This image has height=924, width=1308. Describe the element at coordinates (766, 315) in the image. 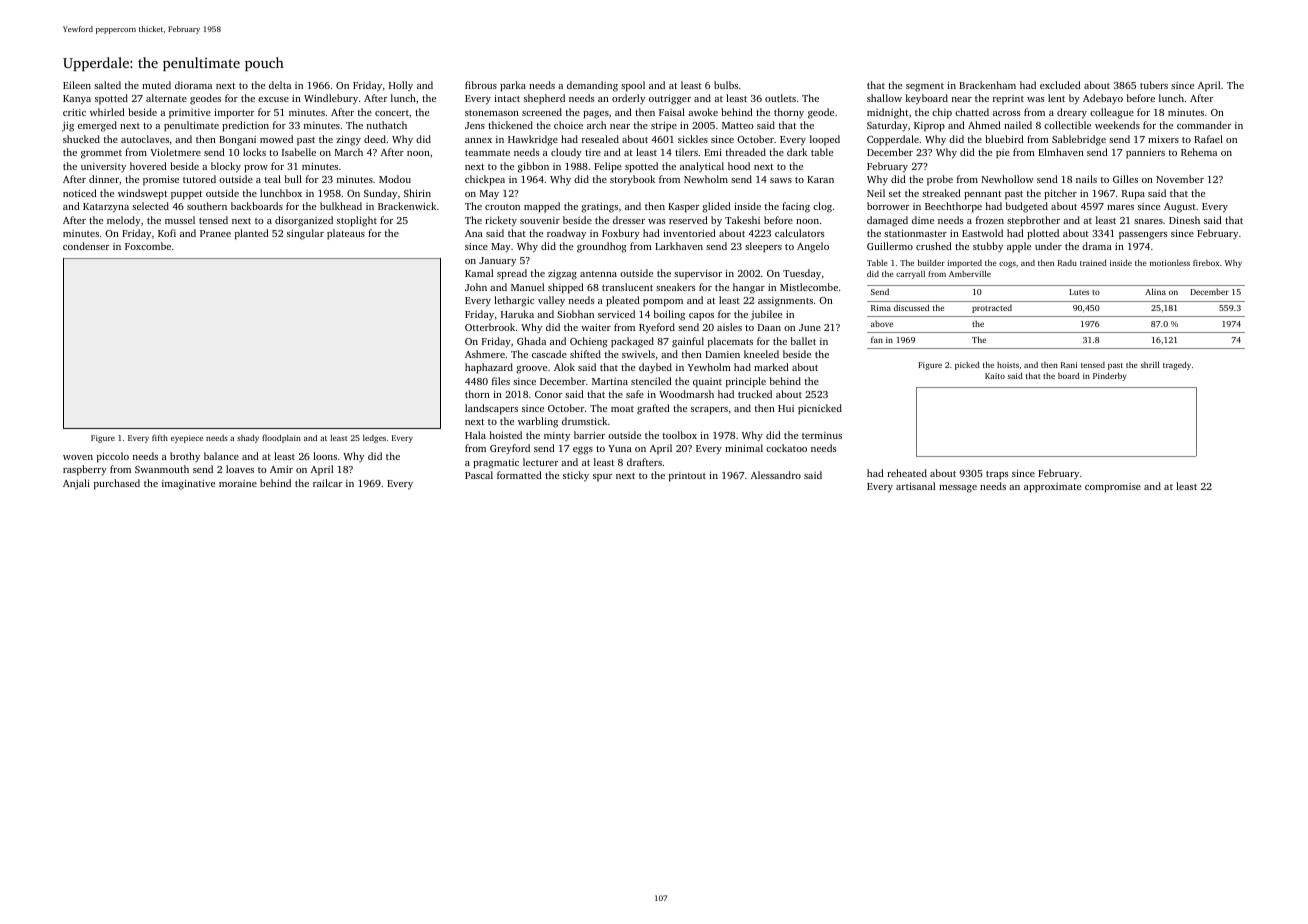

I see `jubilee` at that location.
